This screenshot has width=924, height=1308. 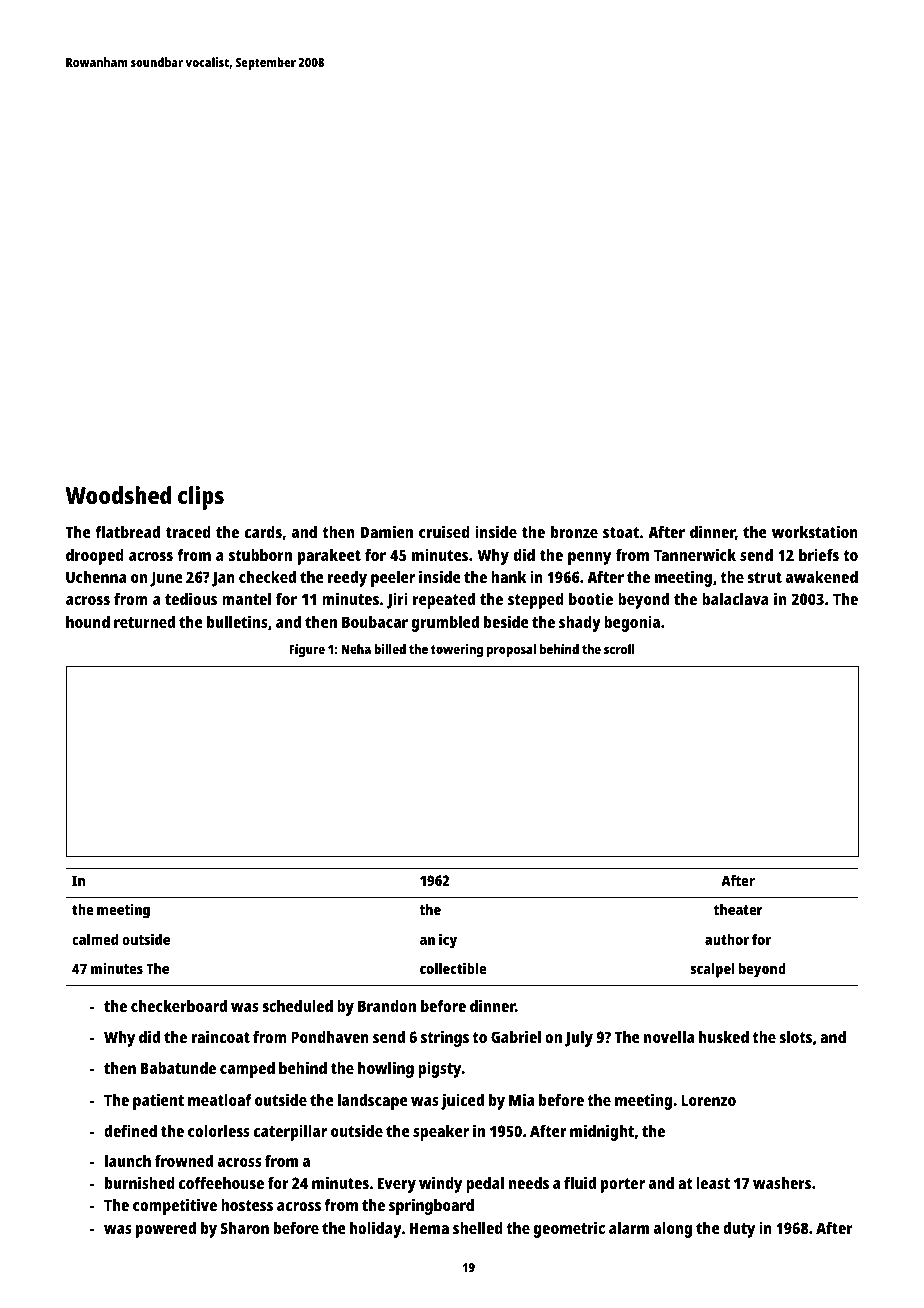 What do you see at coordinates (457, 650) in the screenshot?
I see `towering` at bounding box center [457, 650].
